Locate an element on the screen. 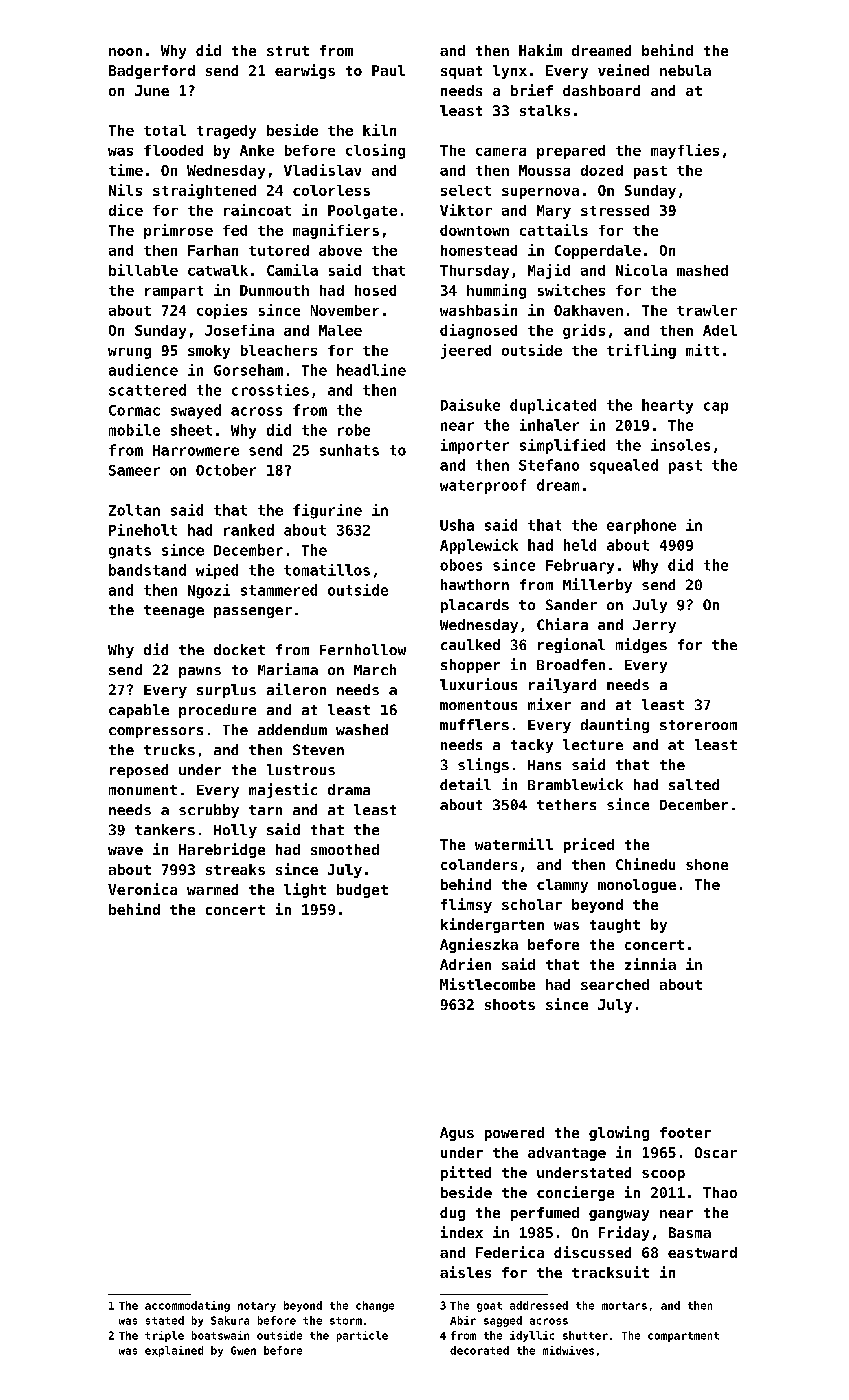 This screenshot has width=849, height=1400. Chinedu is located at coordinates (645, 864).
